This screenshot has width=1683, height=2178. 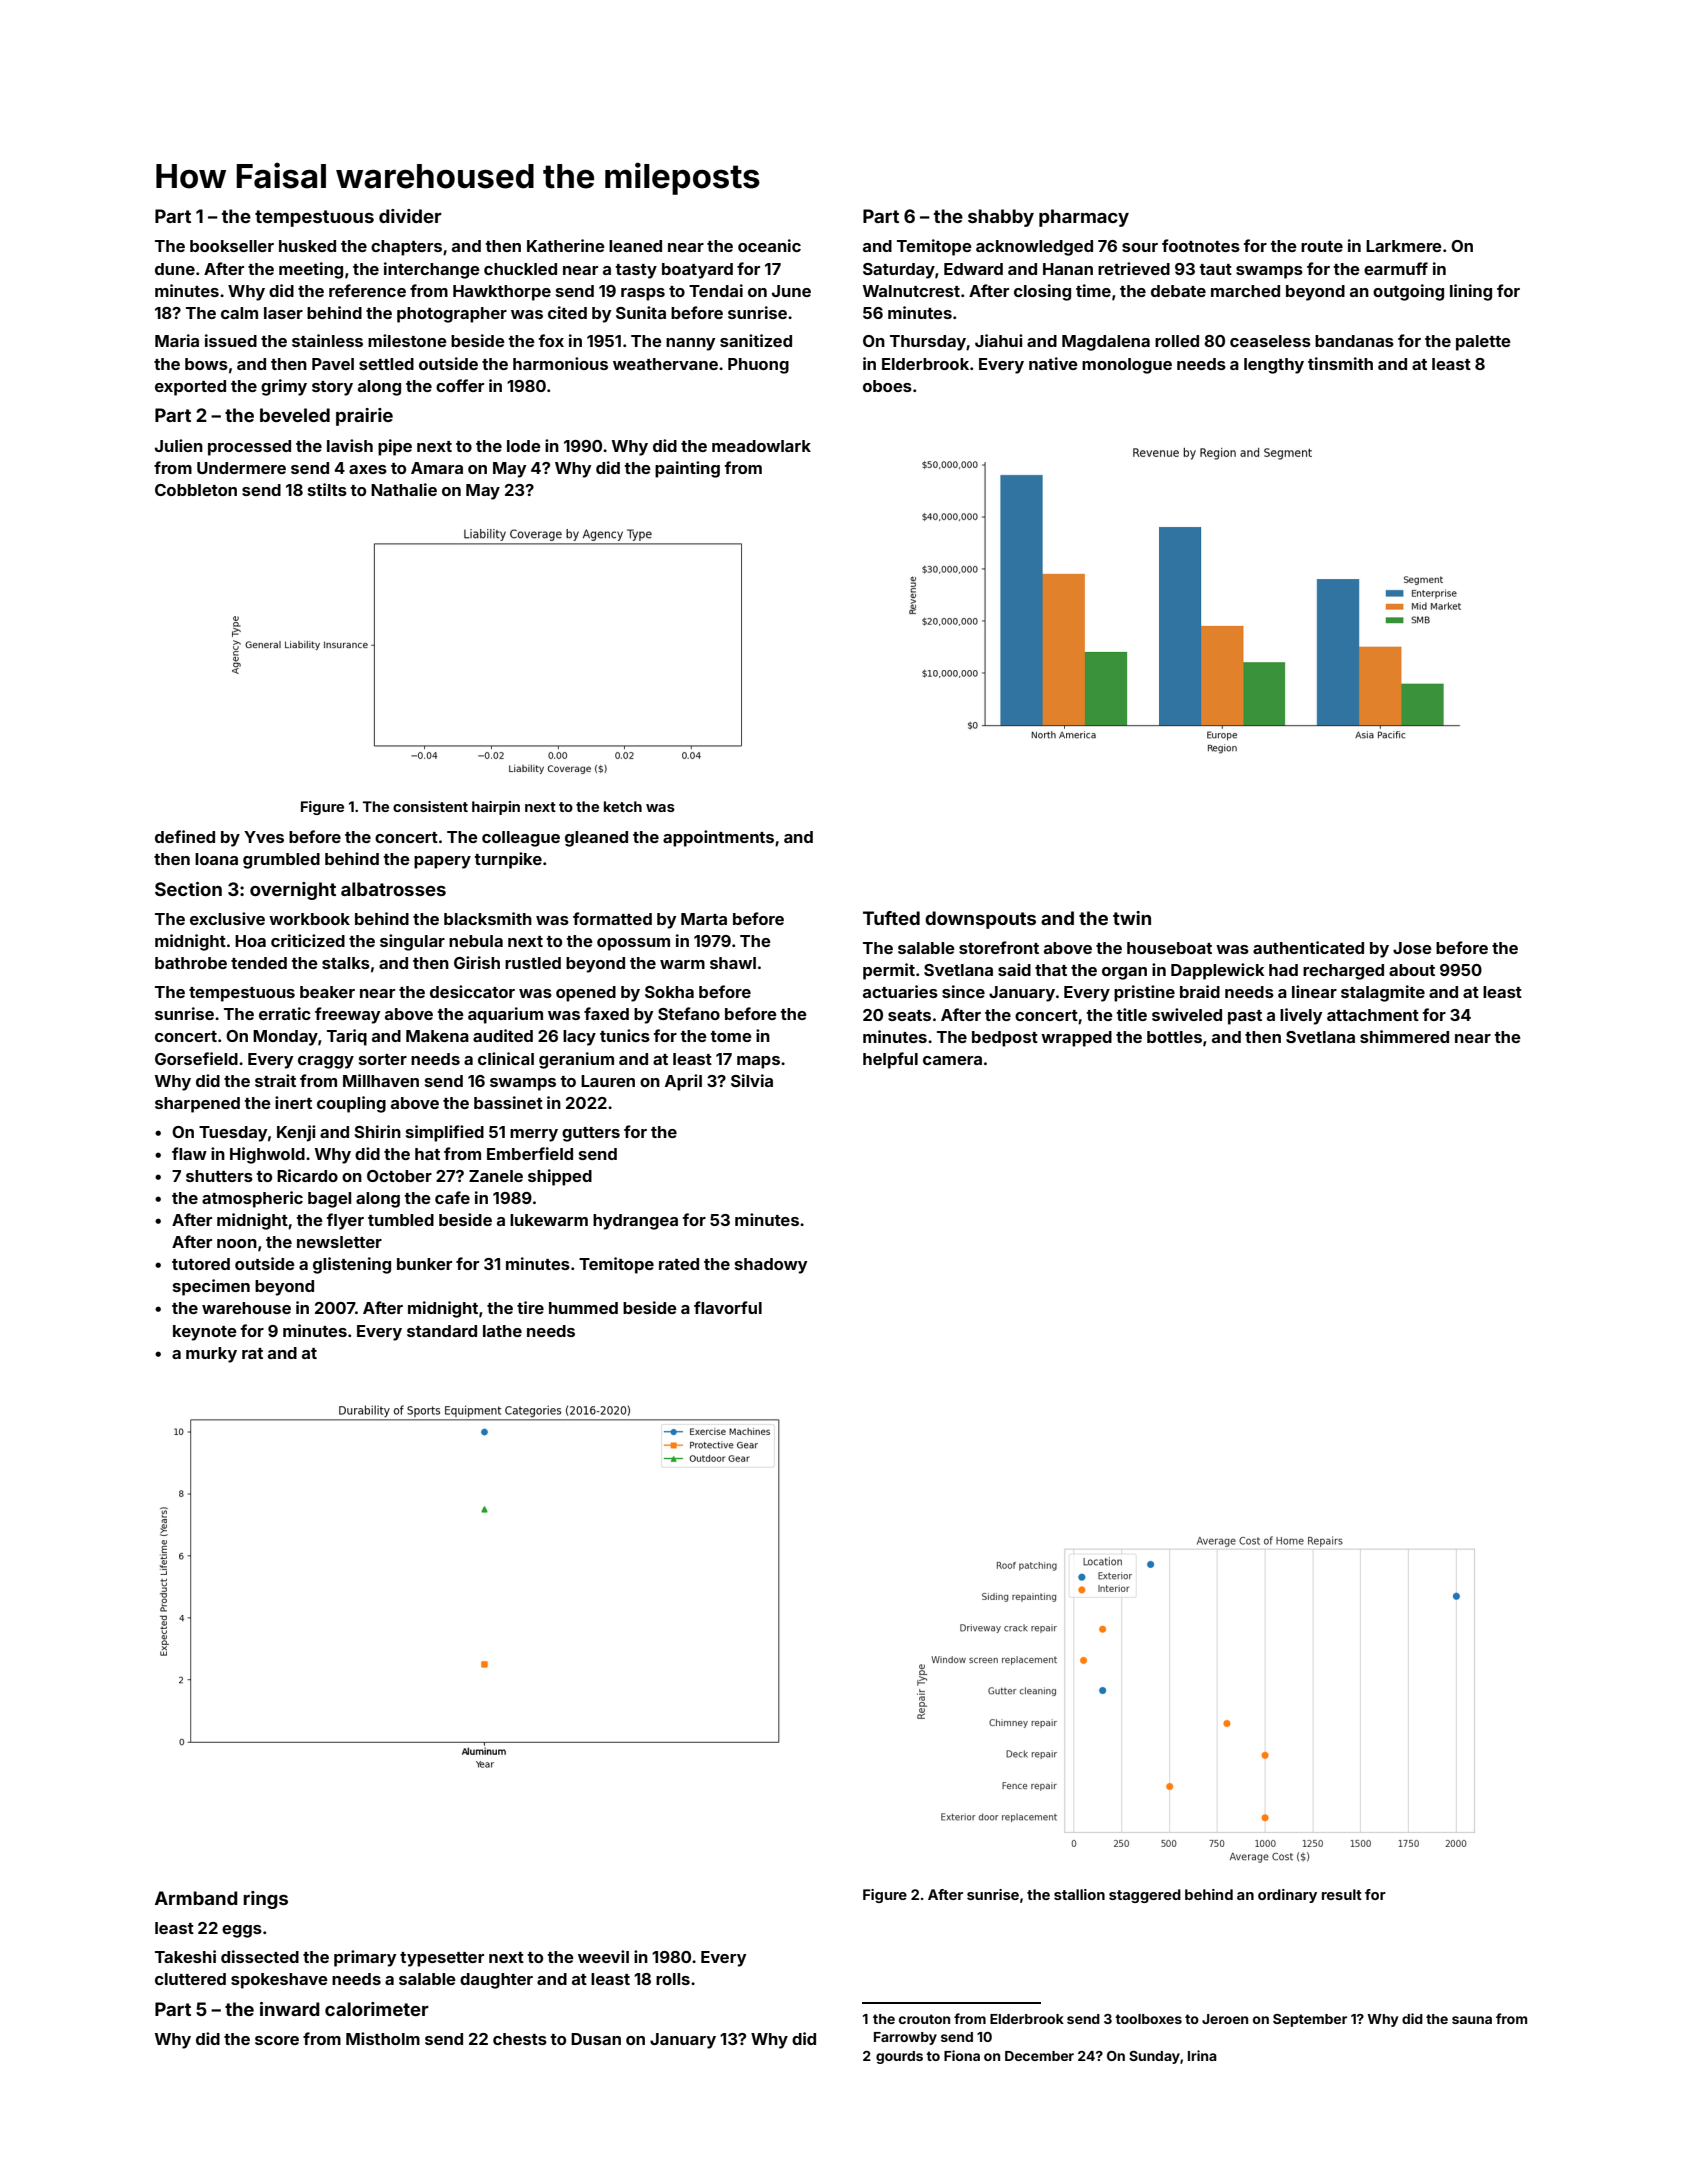 I want to click on Dusan, so click(x=596, y=2039).
